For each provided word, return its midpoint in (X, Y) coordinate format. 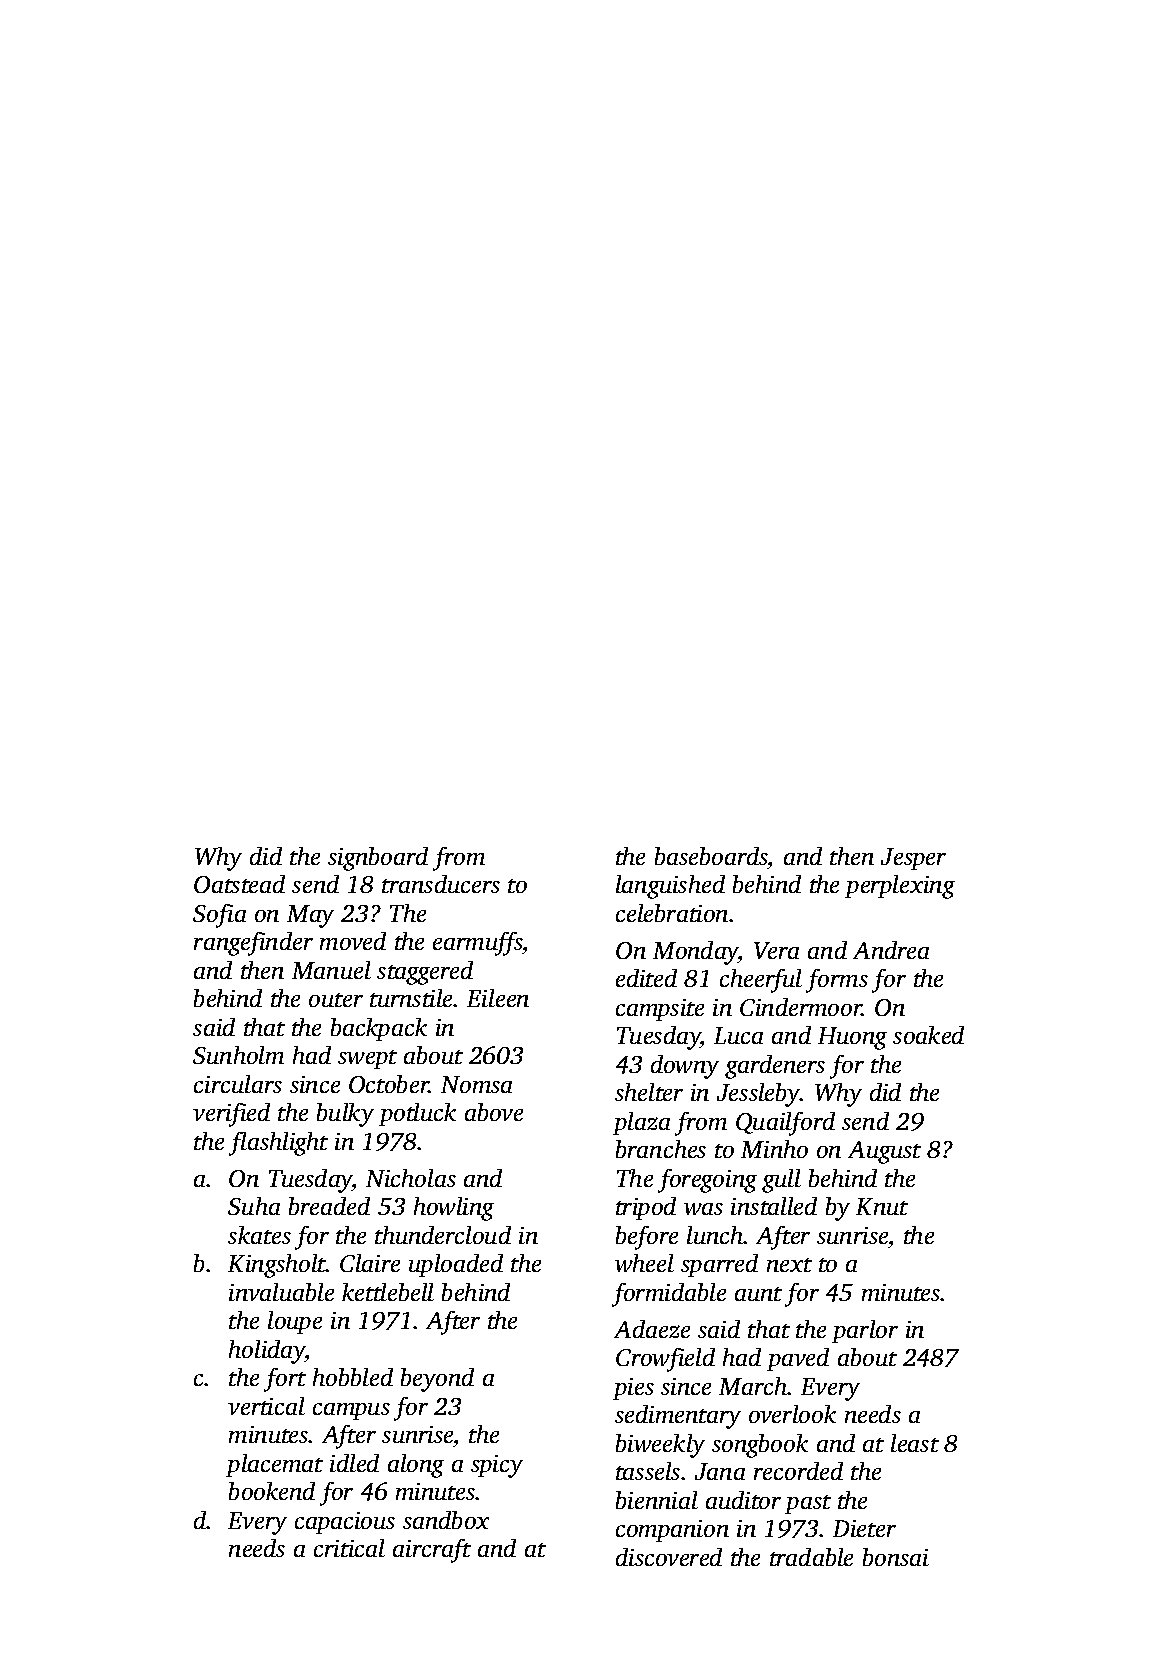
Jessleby (758, 1095)
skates (259, 1235)
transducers (441, 884)
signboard (378, 859)
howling (454, 1209)
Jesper (913, 859)
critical (349, 1548)
